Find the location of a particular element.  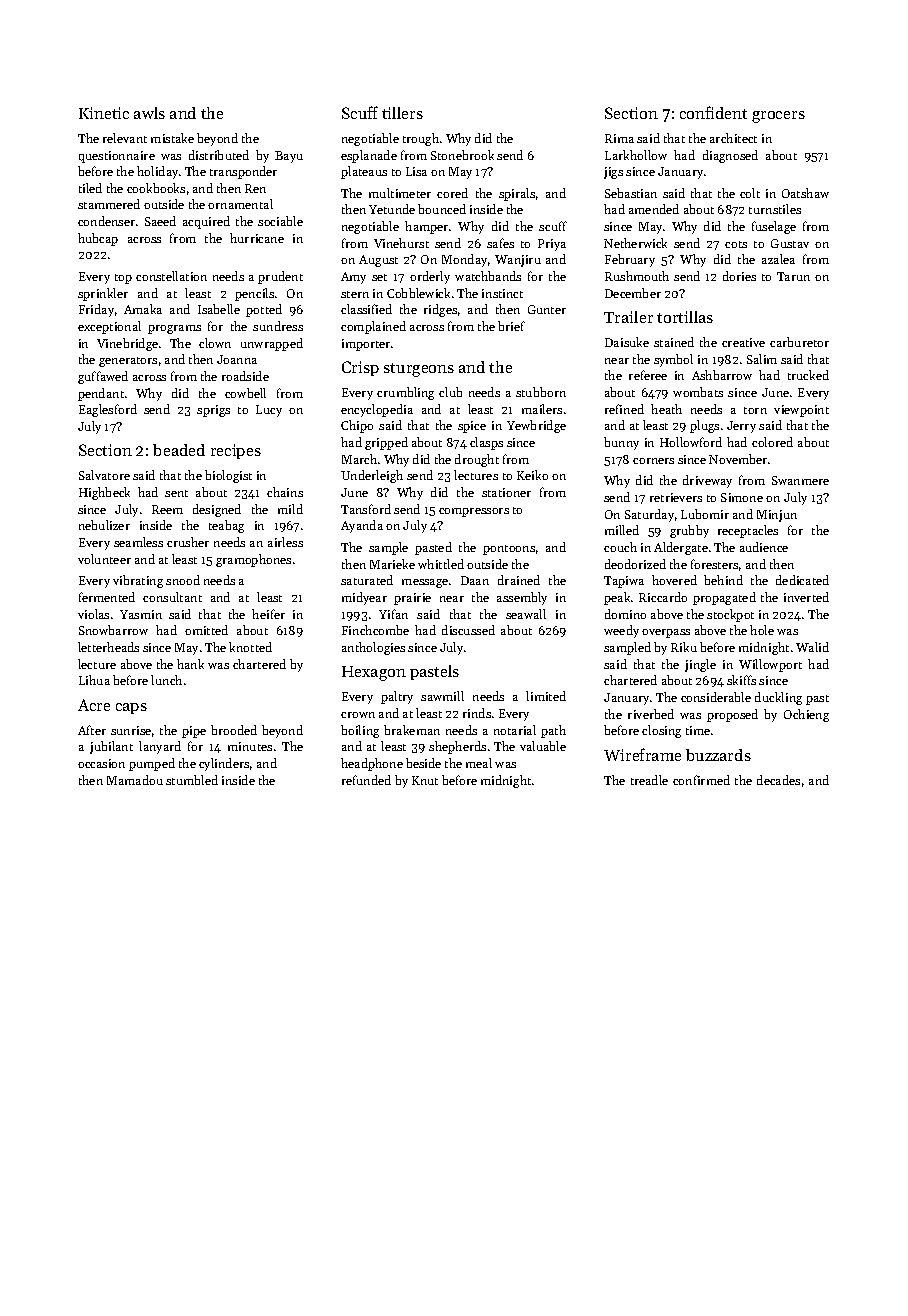

corners is located at coordinates (653, 461).
